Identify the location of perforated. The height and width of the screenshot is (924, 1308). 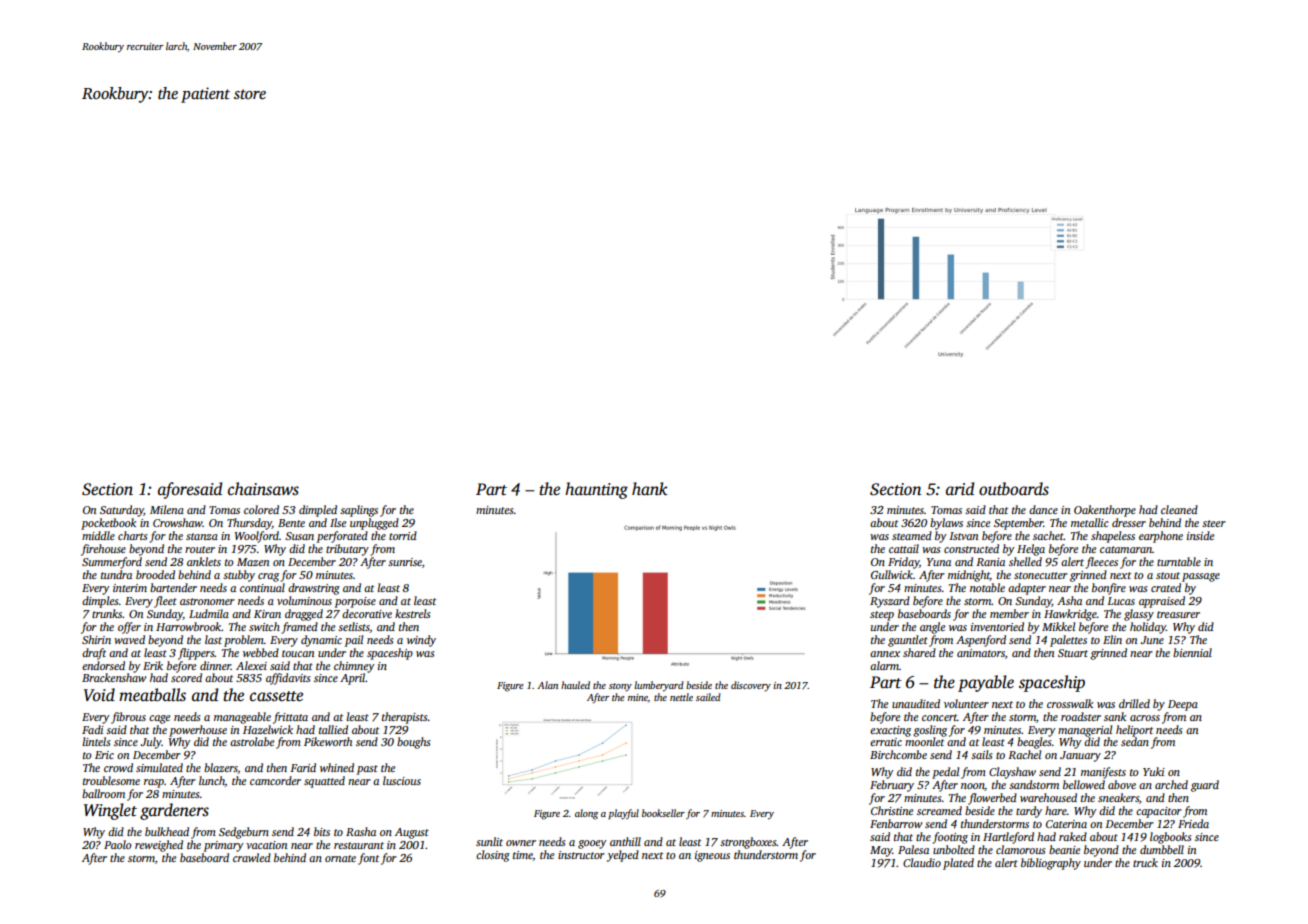
(342, 537).
